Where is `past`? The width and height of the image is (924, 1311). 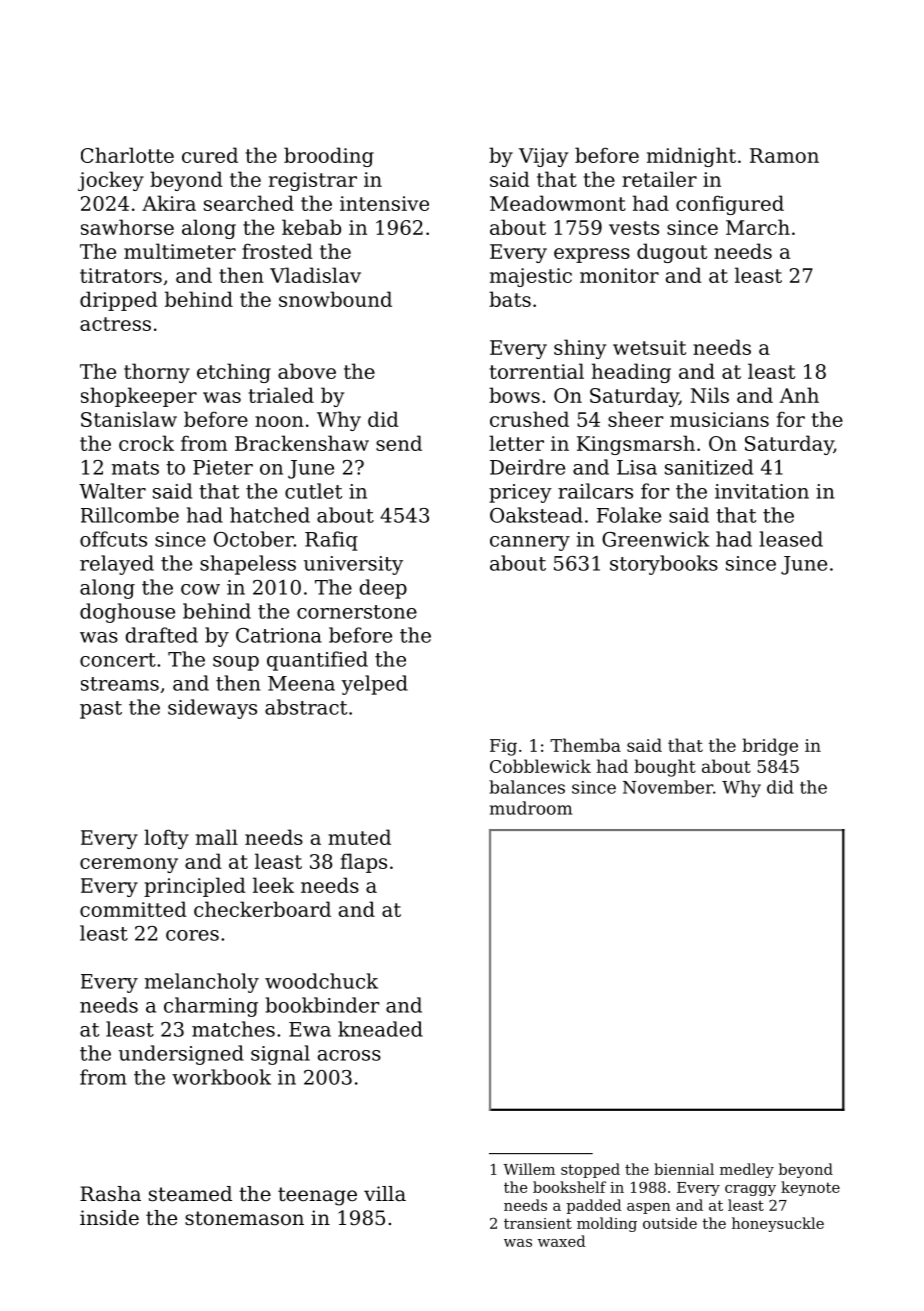
past is located at coordinates (101, 710).
